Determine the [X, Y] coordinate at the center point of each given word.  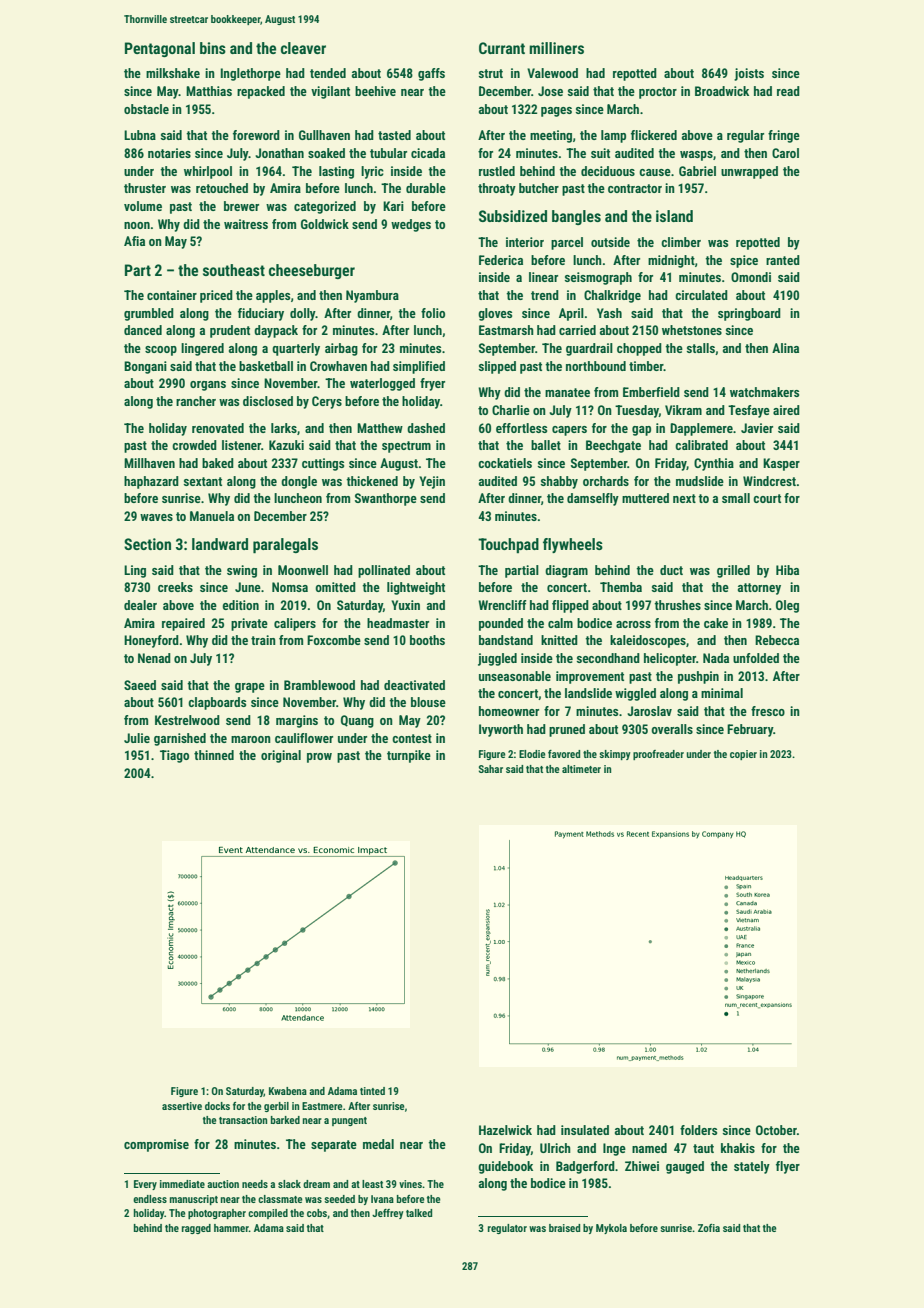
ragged [196, 1229]
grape [250, 688]
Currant [502, 48]
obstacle [146, 109]
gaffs [431, 74]
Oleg [787, 606]
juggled [497, 659]
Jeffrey [388, 1214]
